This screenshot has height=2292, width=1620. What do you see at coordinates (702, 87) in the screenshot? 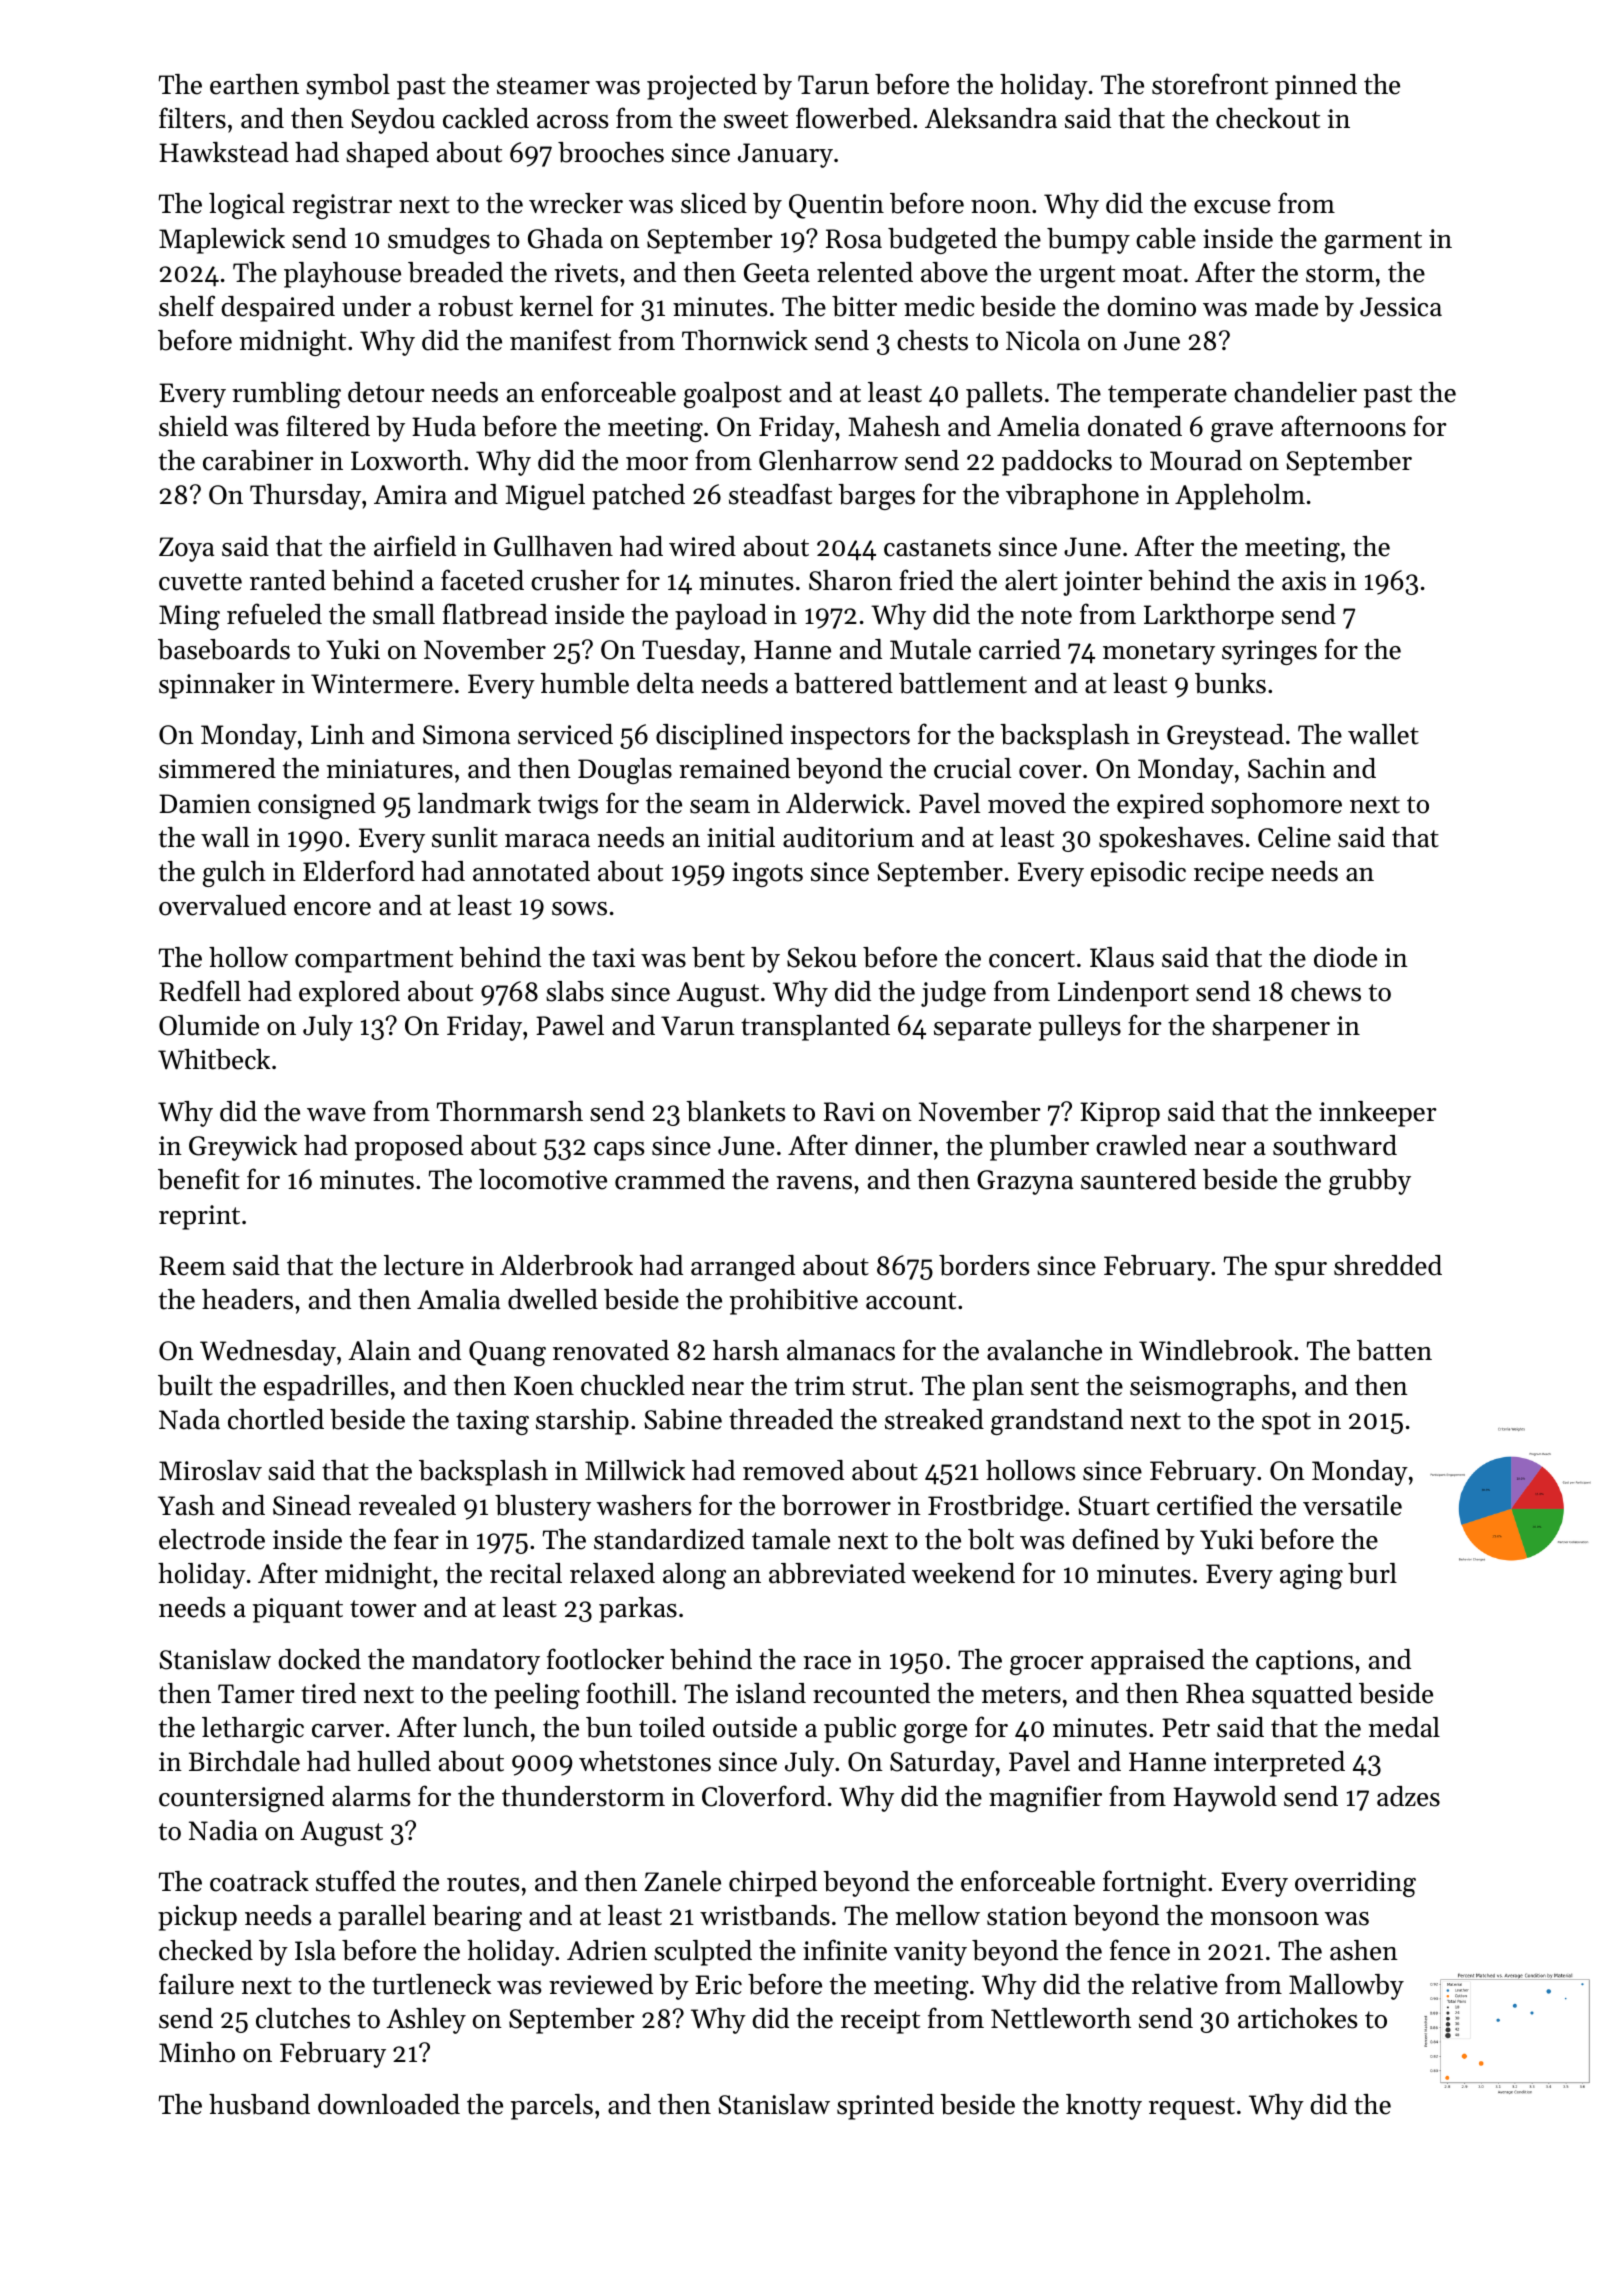
I see `projected` at bounding box center [702, 87].
